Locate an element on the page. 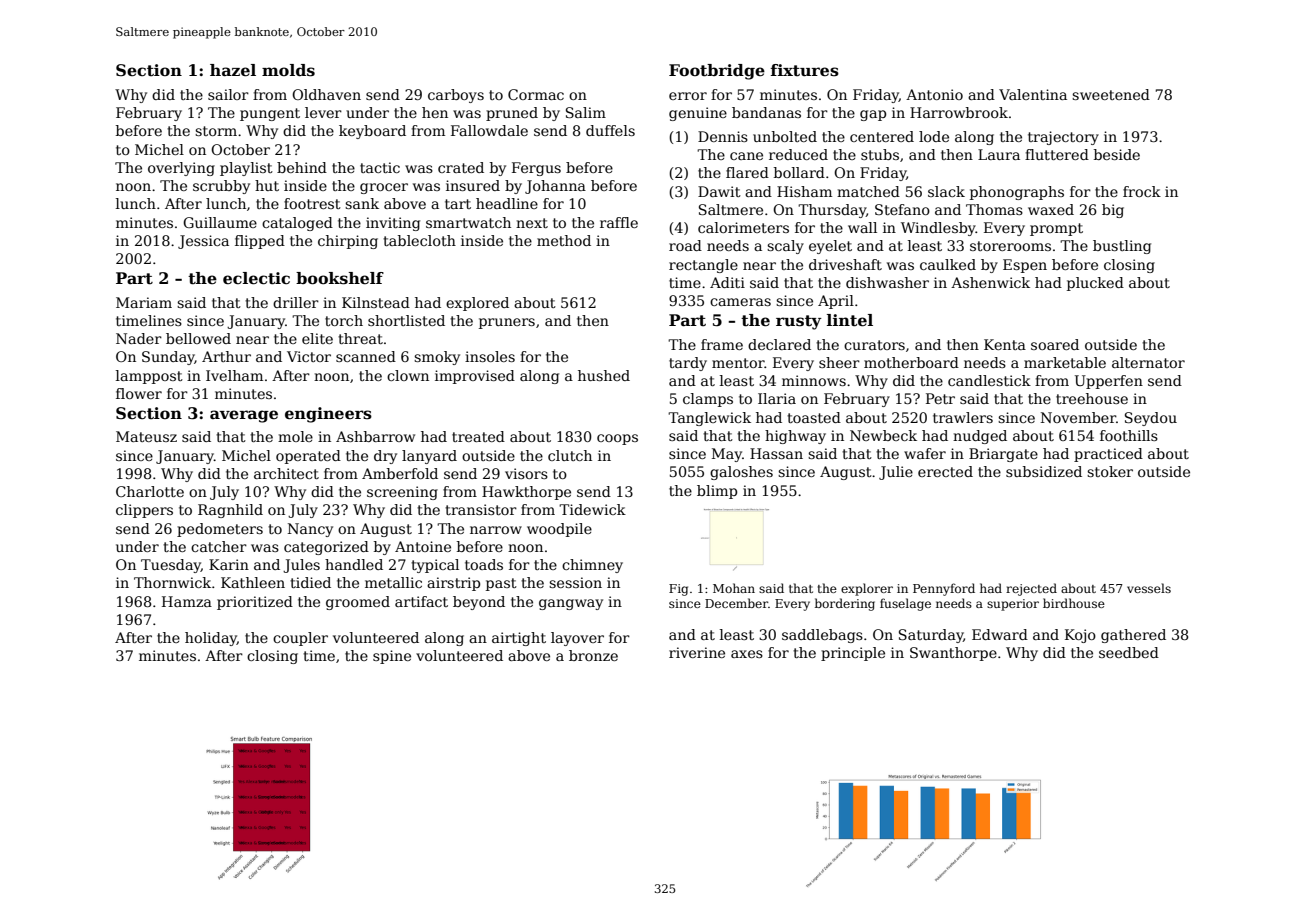 Image resolution: width=1308 pixels, height=924 pixels. fixtures is located at coordinates (805, 70).
